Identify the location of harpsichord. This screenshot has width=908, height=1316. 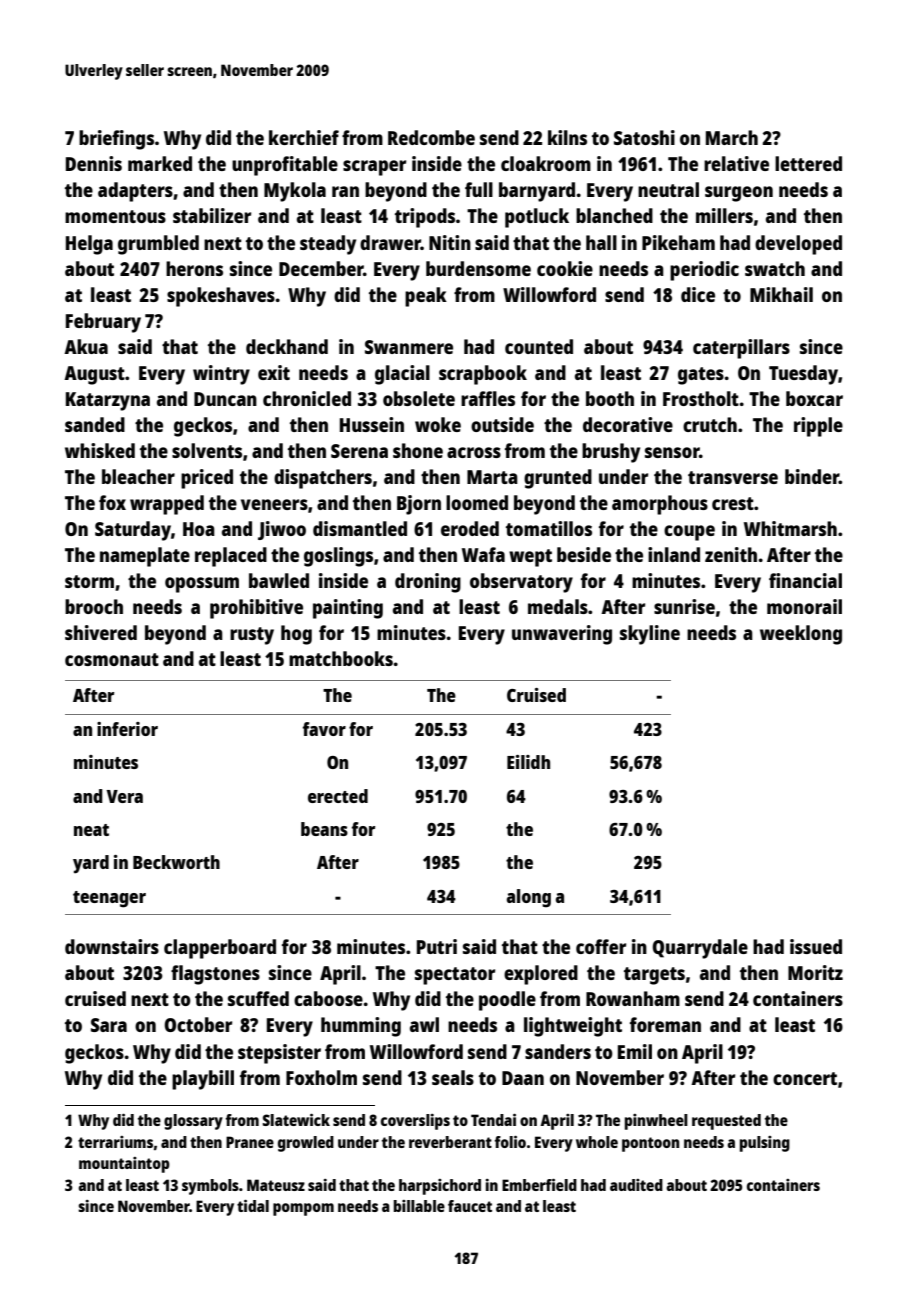
(440, 1187).
